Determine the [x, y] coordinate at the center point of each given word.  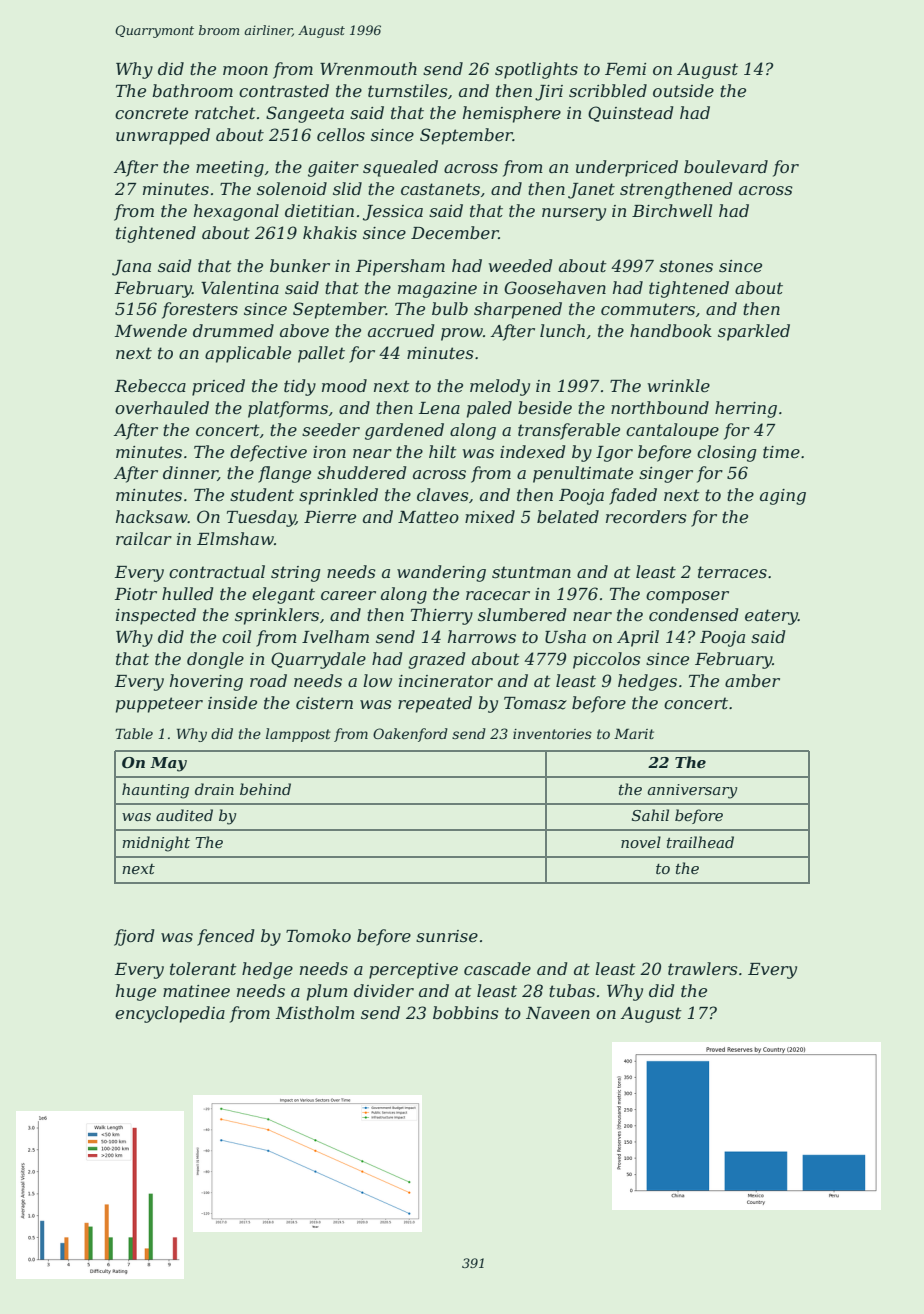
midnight [156, 844]
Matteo [428, 517]
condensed [693, 614]
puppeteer [159, 705]
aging [783, 497]
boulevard [726, 166]
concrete [151, 113]
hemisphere [512, 114]
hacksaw [152, 516]
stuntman [531, 572]
